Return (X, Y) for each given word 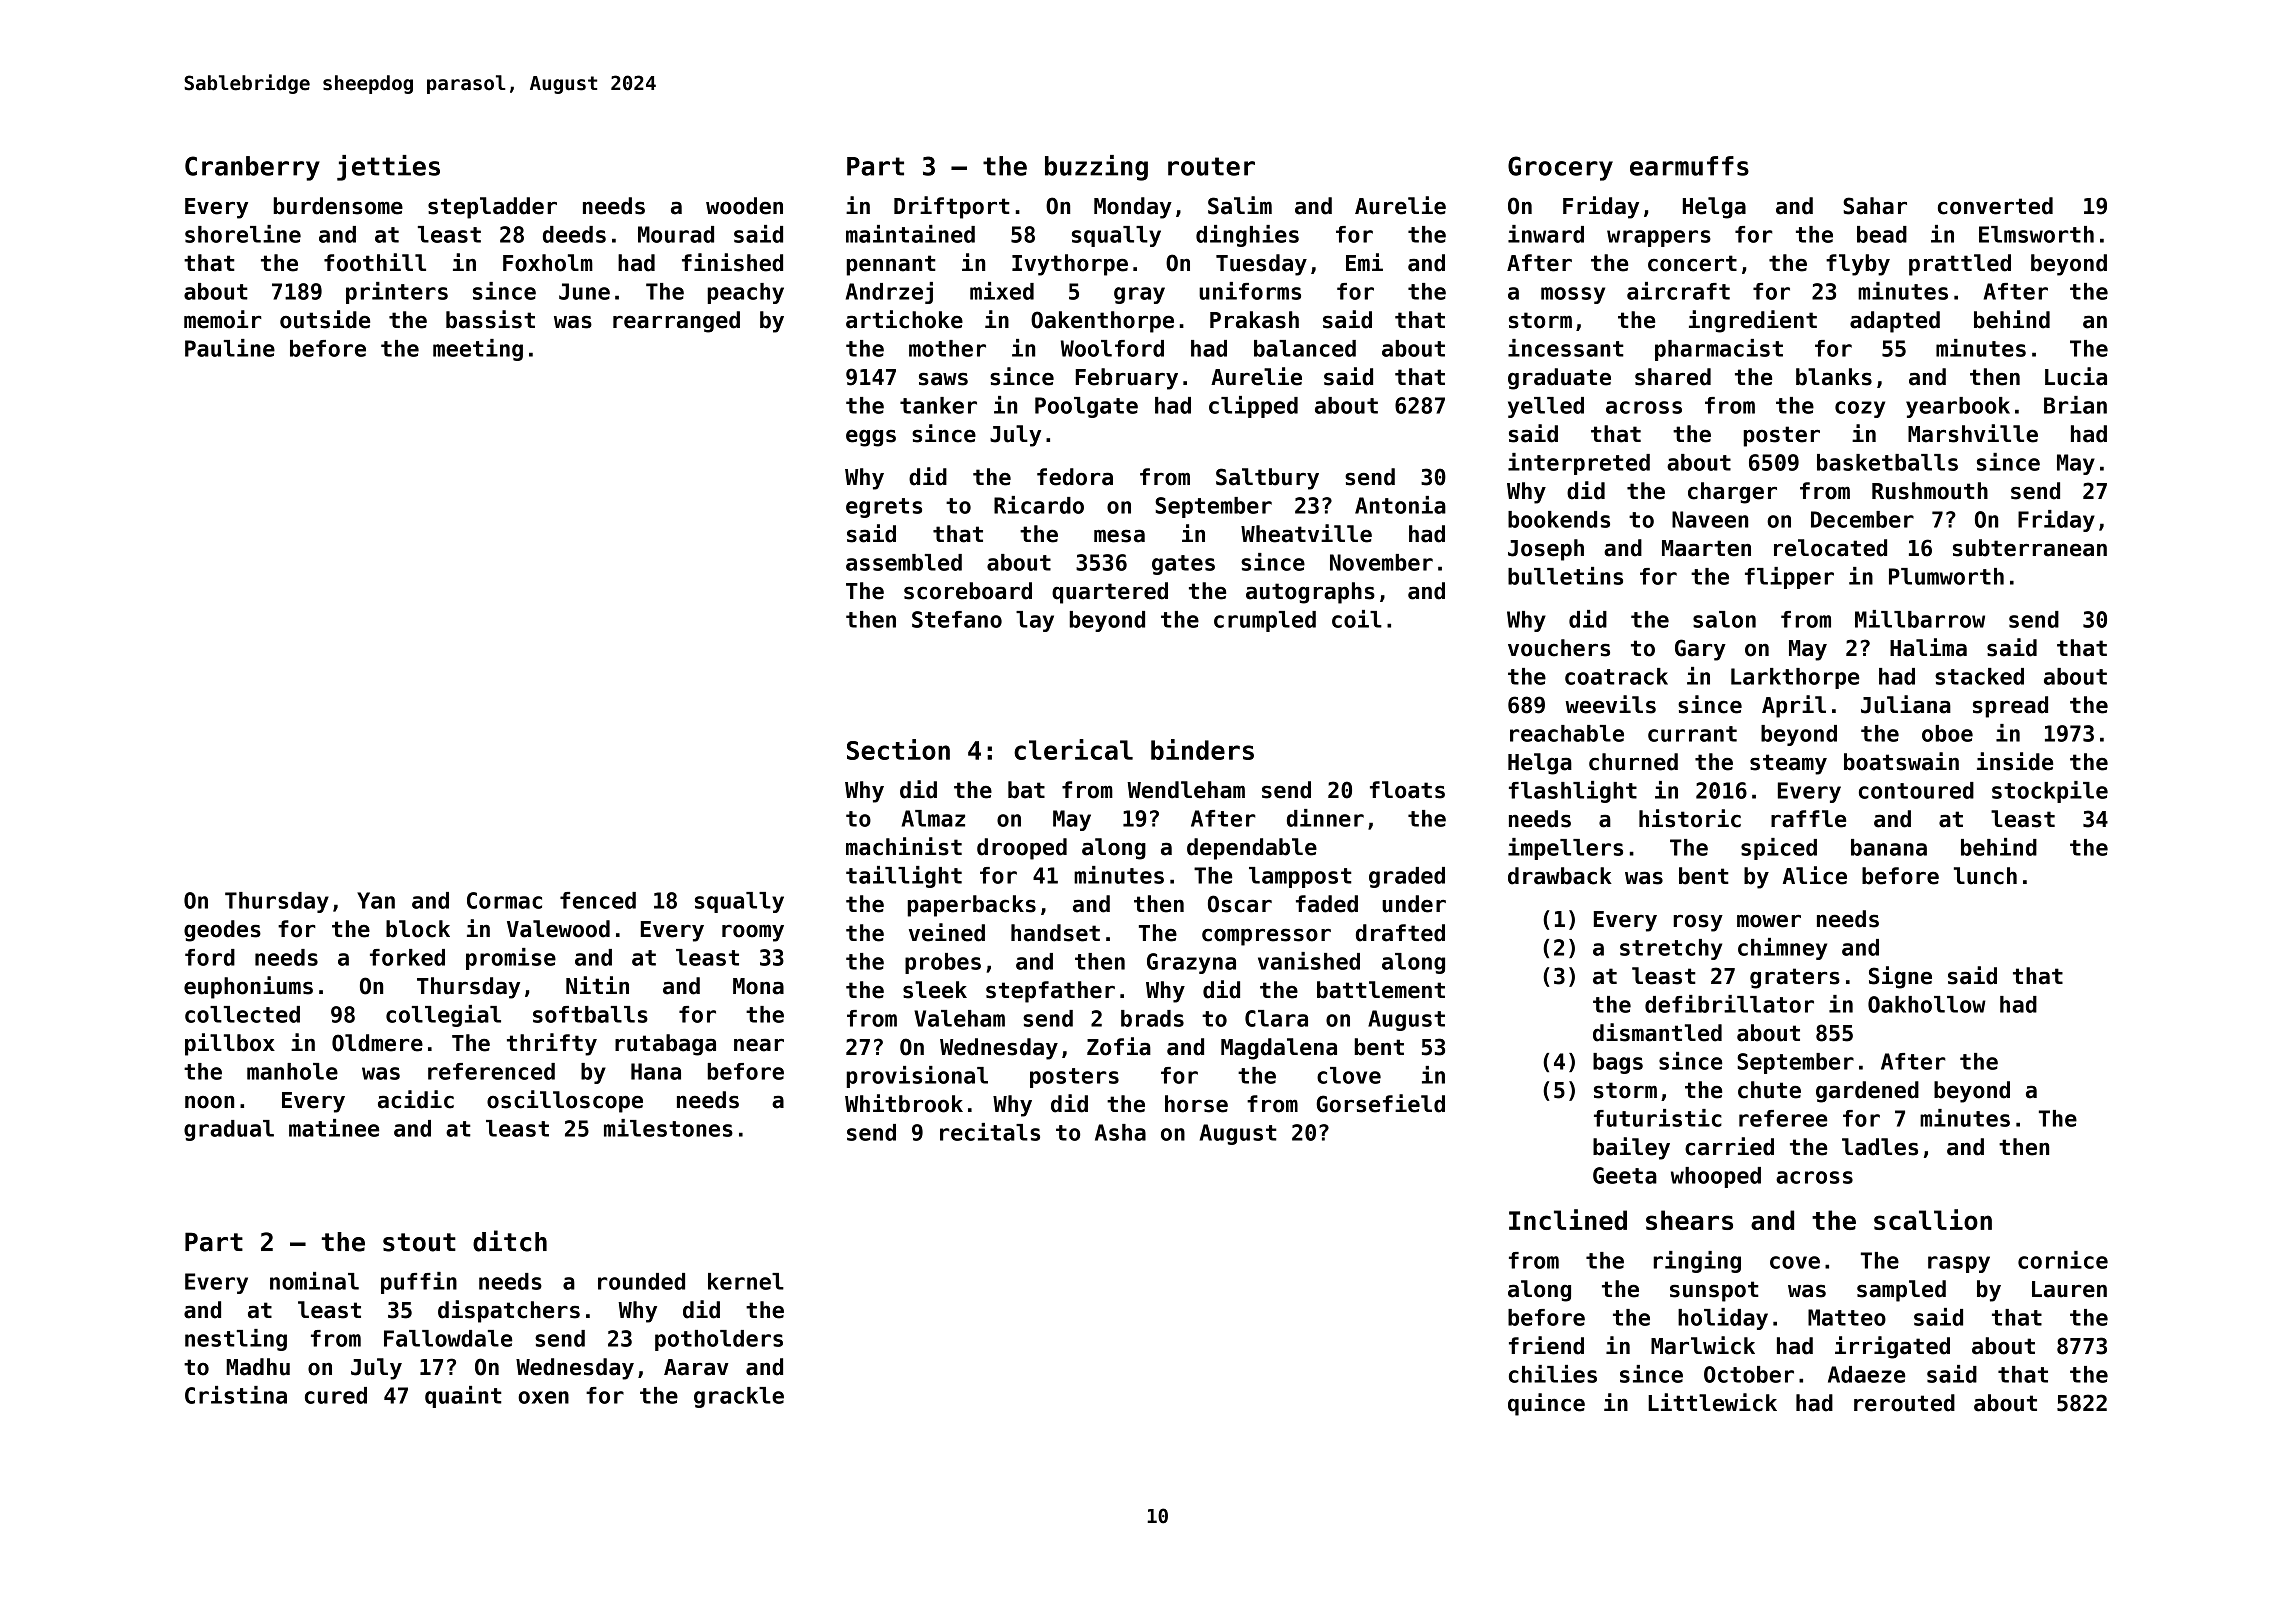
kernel (746, 1281)
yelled (1546, 407)
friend (1546, 1345)
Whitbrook (904, 1103)
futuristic (1658, 1118)
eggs (871, 438)
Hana (656, 1071)
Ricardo (1039, 505)
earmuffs (1689, 166)
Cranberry (252, 168)
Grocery (1560, 168)
